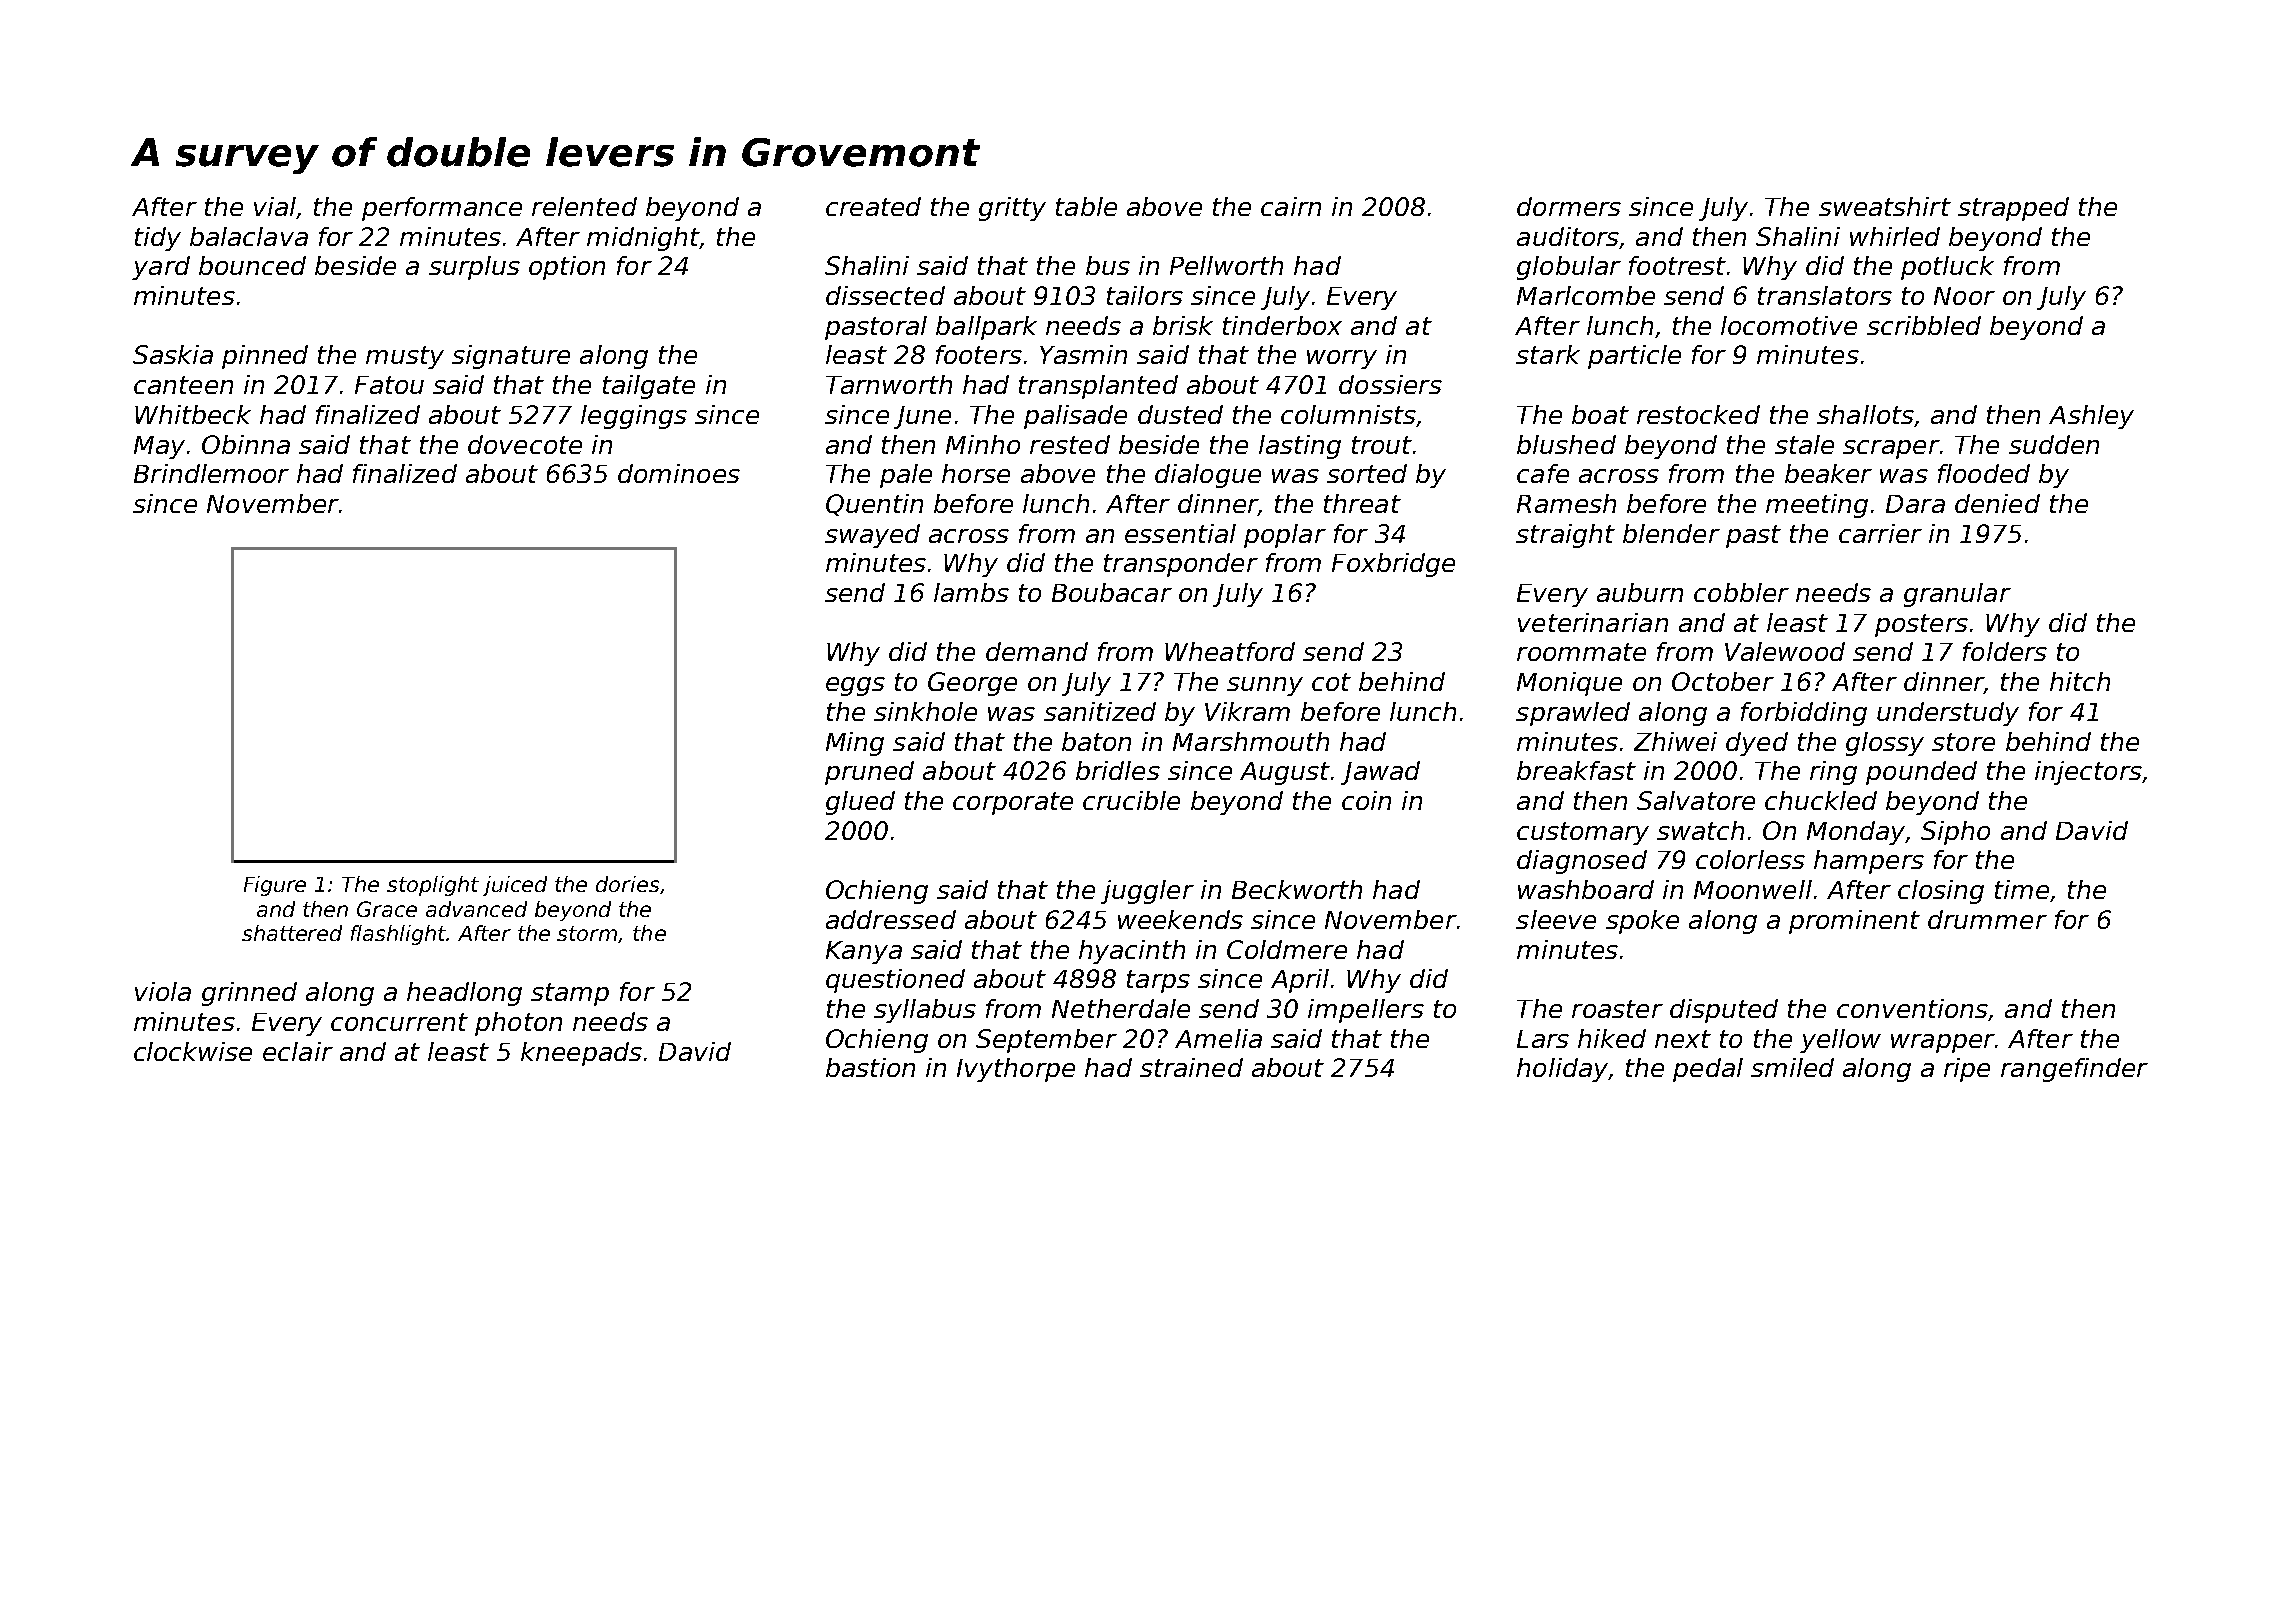  I want to click on relented, so click(584, 206).
